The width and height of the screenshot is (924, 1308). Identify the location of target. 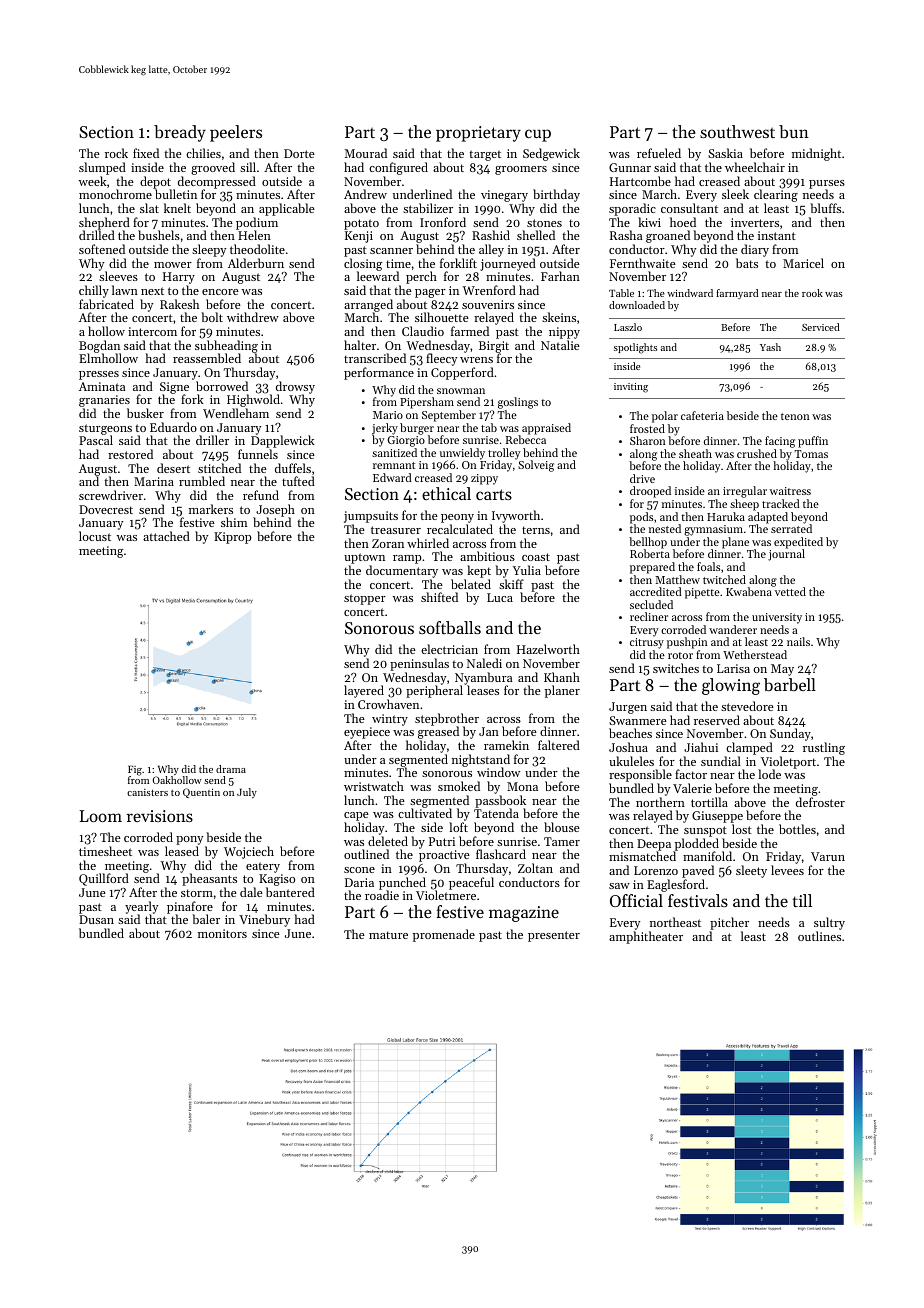
(485, 155).
